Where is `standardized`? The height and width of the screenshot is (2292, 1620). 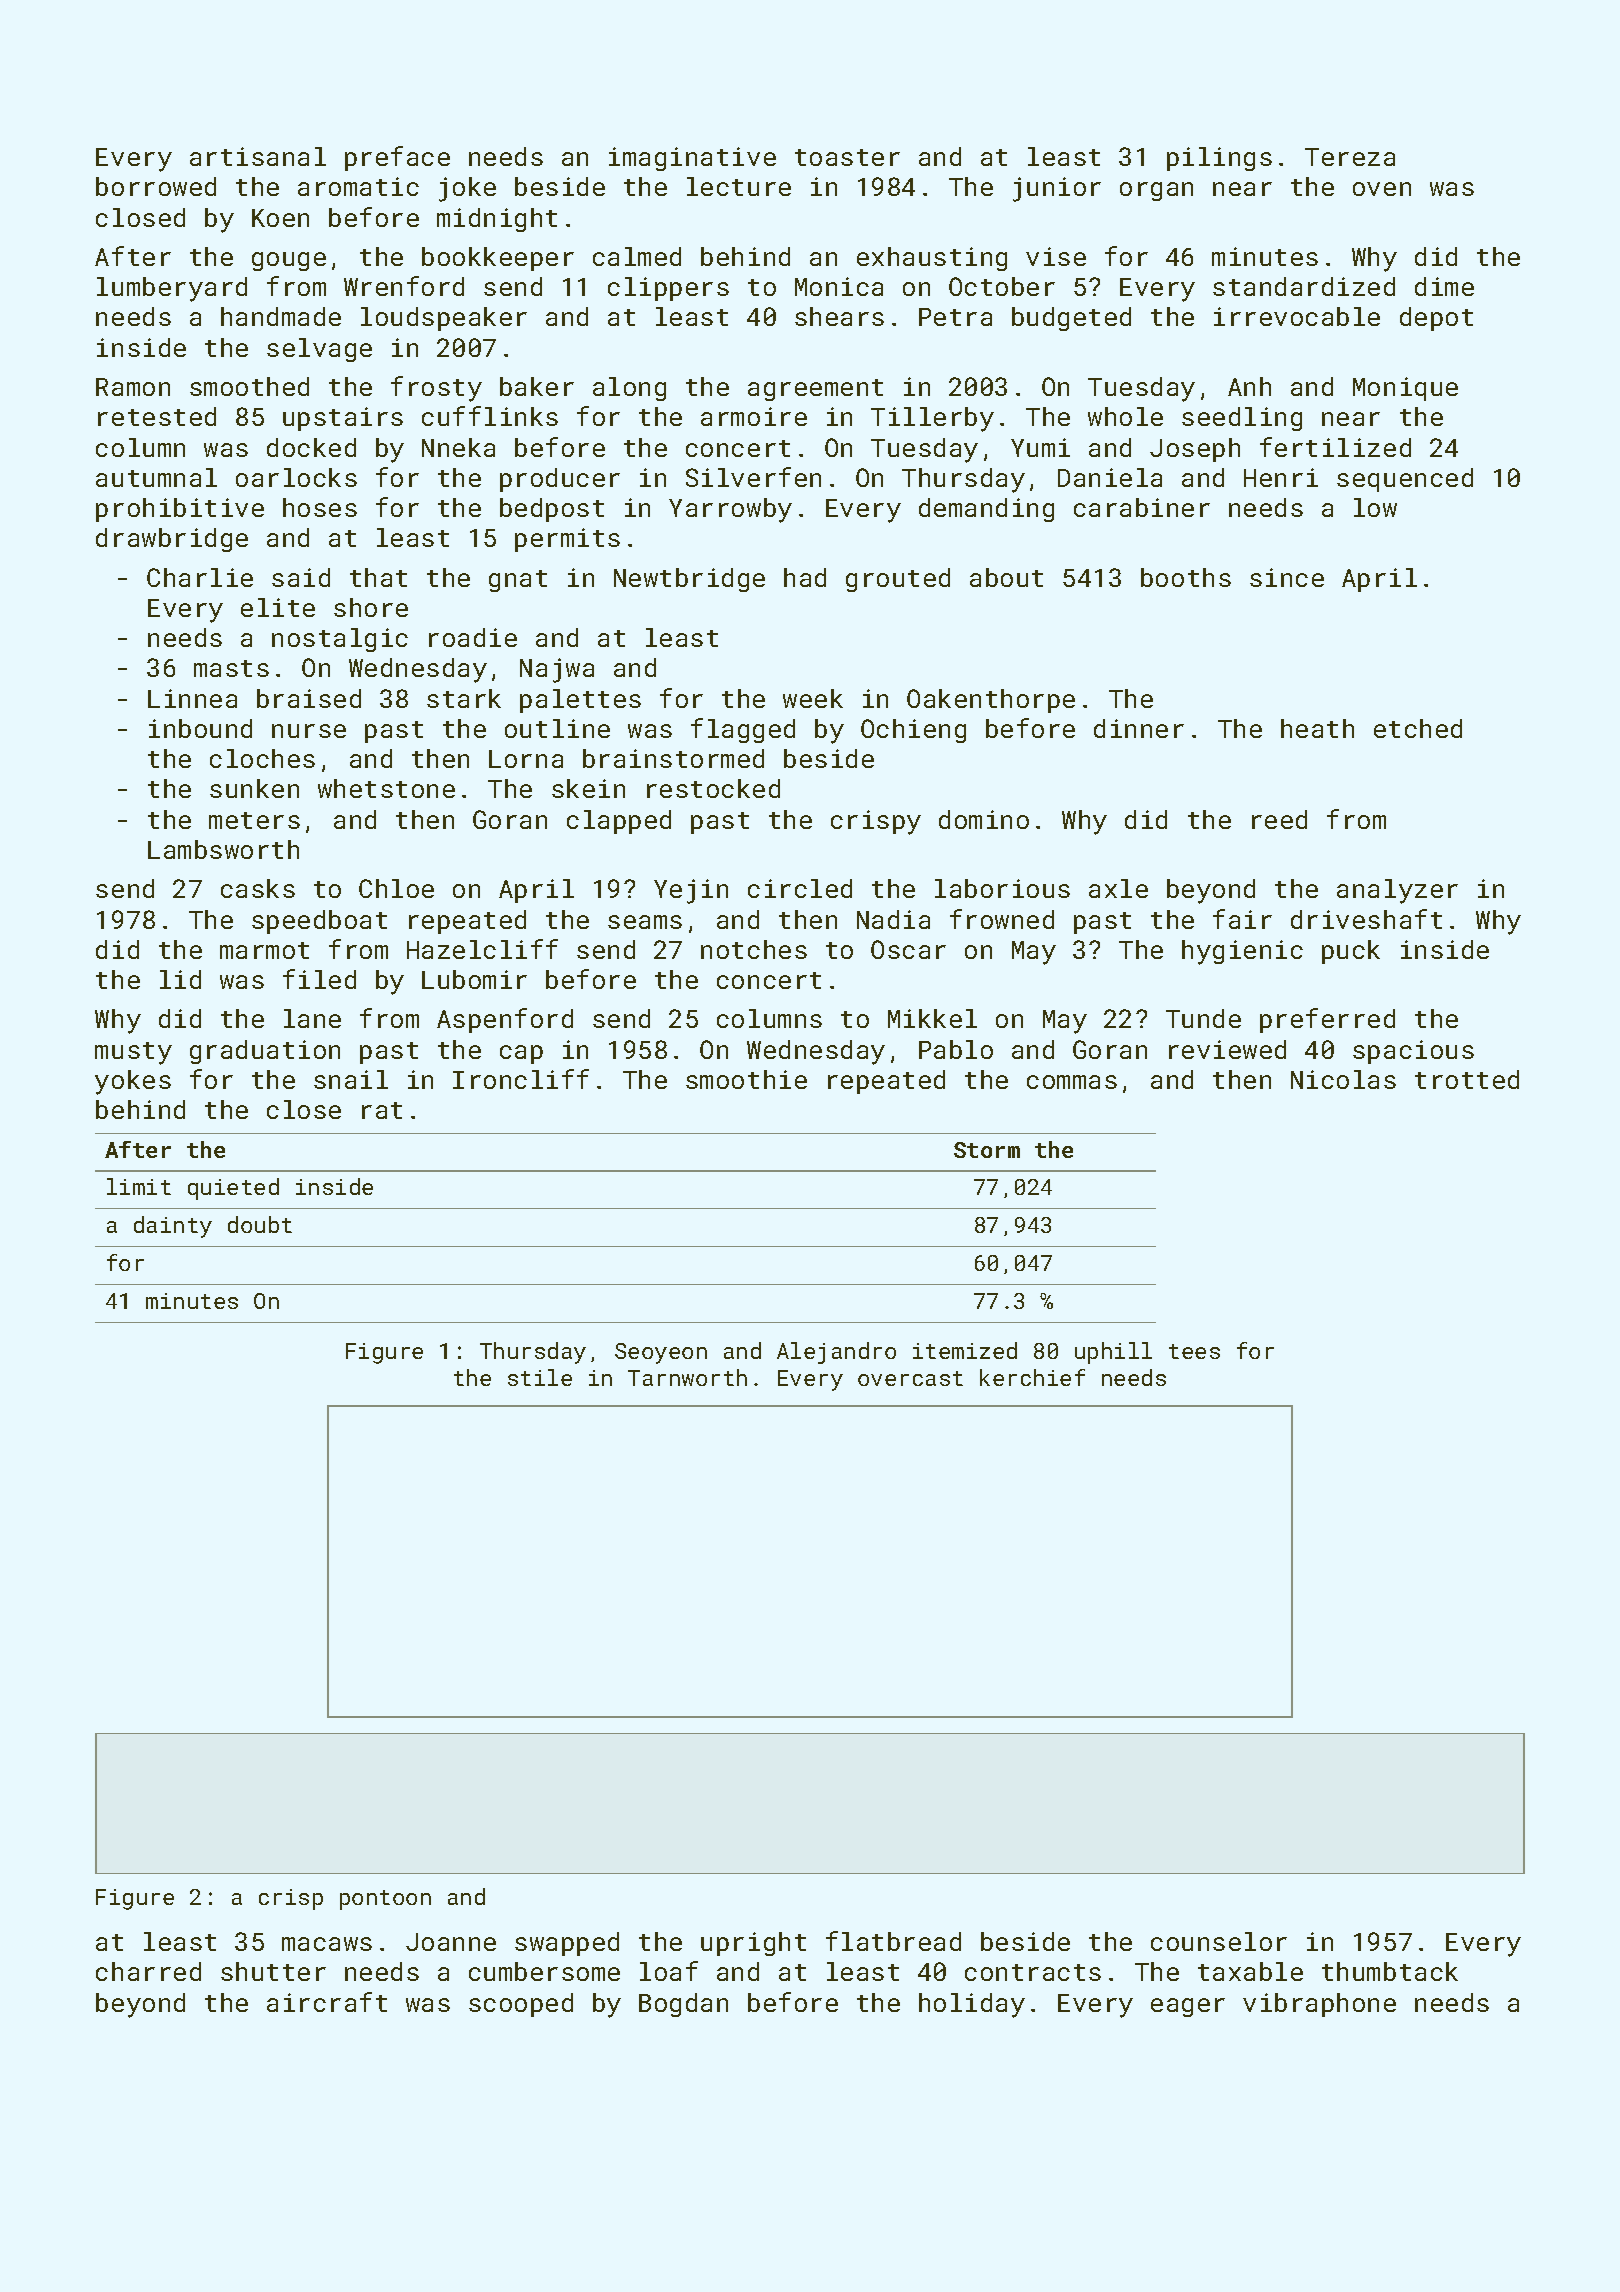 standardized is located at coordinates (1304, 286).
